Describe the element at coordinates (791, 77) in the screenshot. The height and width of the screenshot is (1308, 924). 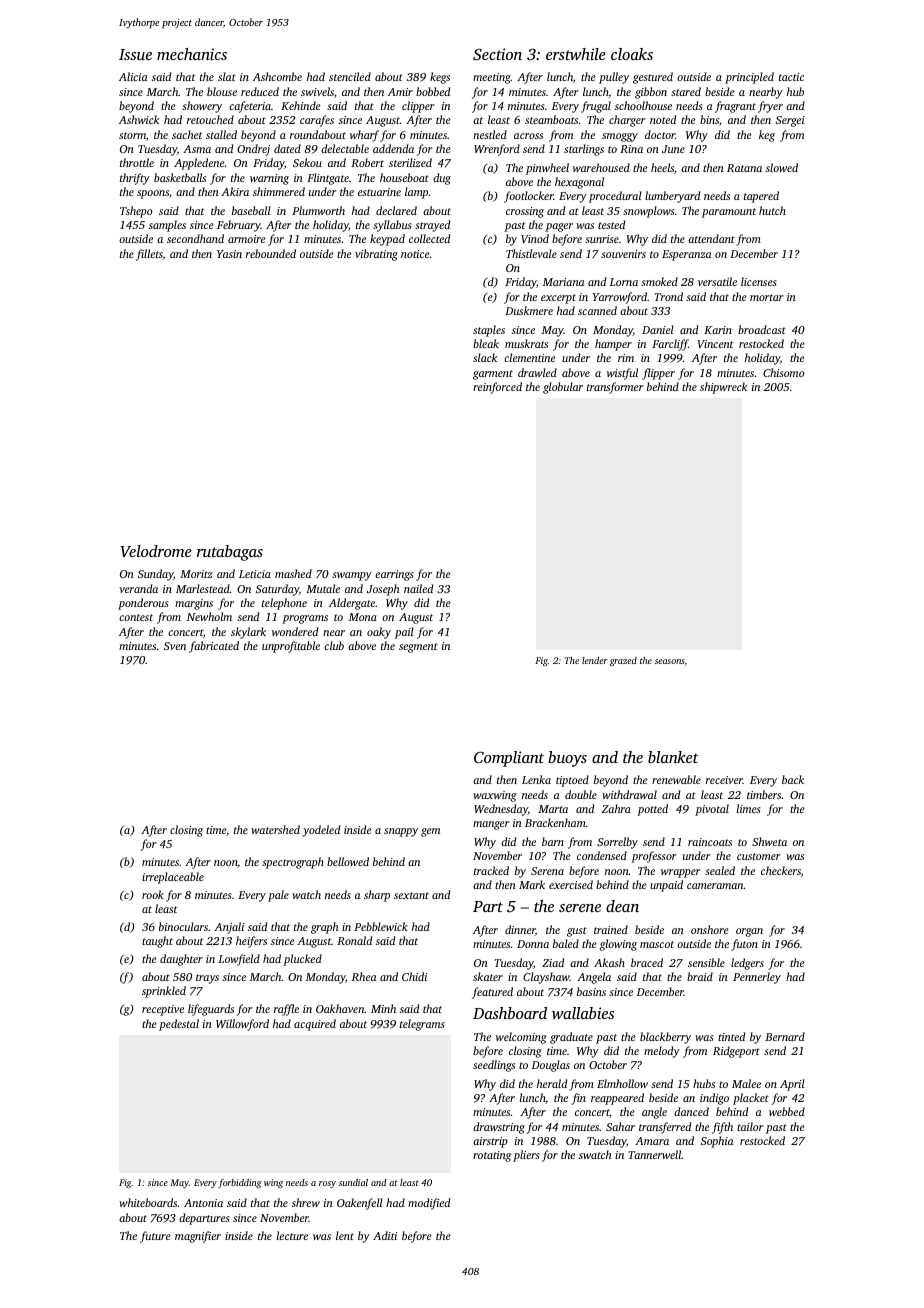
I see `tactic` at that location.
